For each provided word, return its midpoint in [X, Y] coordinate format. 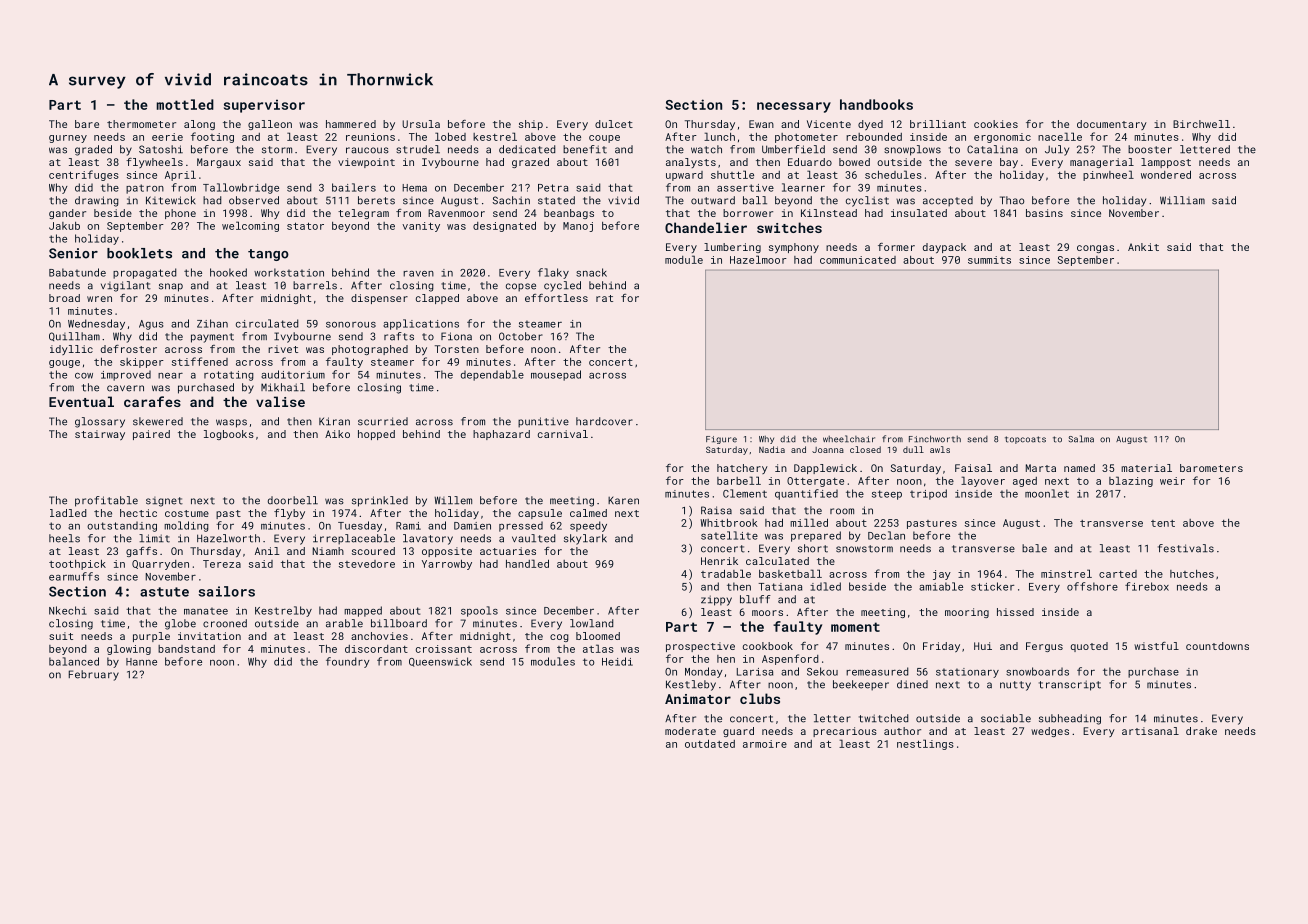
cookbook [768, 646]
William [1182, 200]
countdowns [1217, 646]
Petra [553, 188]
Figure [721, 440]
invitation [209, 636]
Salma [1081, 439]
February [94, 675]
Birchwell [1201, 124]
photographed [370, 350]
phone [180, 214]
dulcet [614, 124]
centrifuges [84, 175]
